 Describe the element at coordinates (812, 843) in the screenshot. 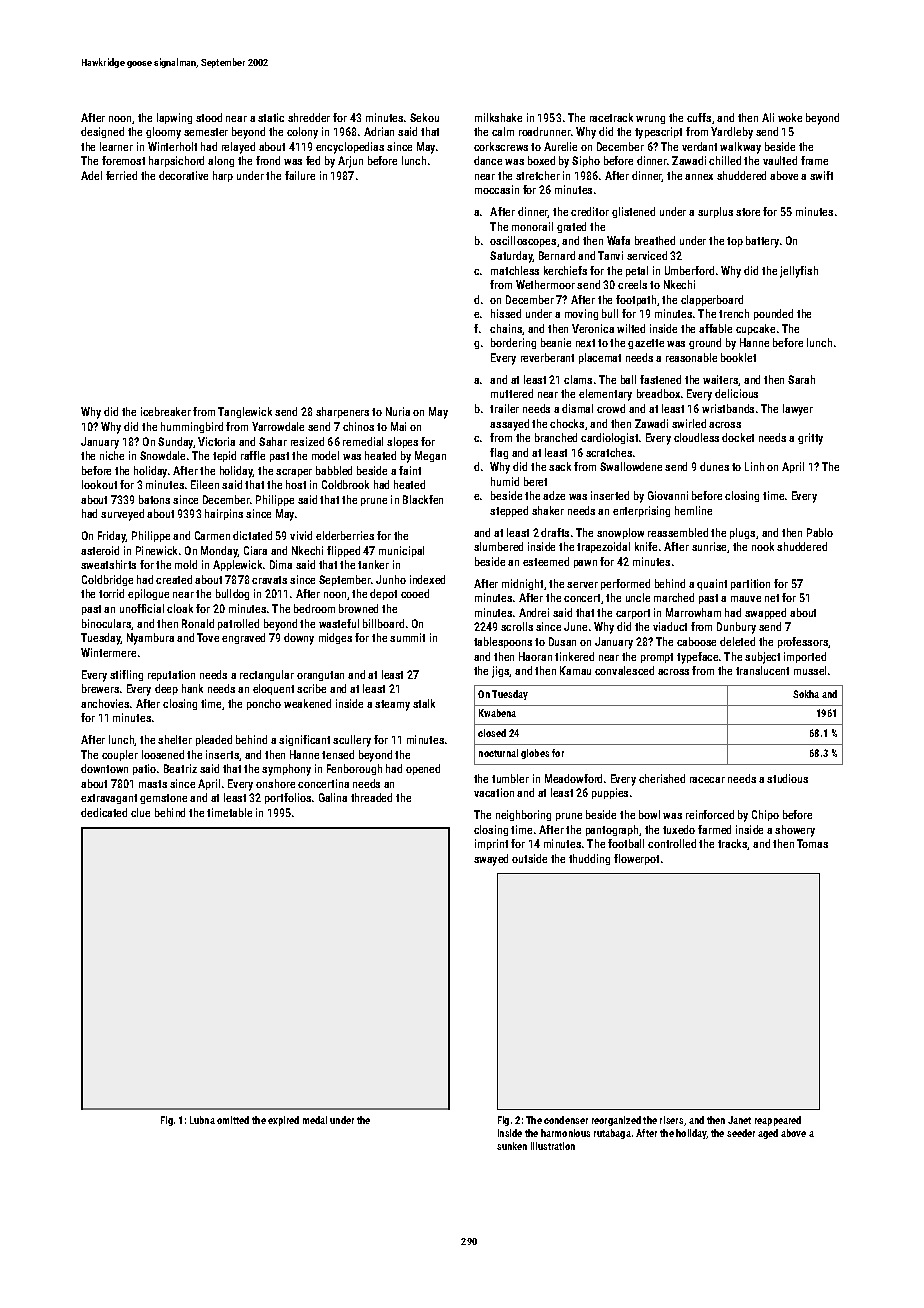

I see `Tomas` at that location.
